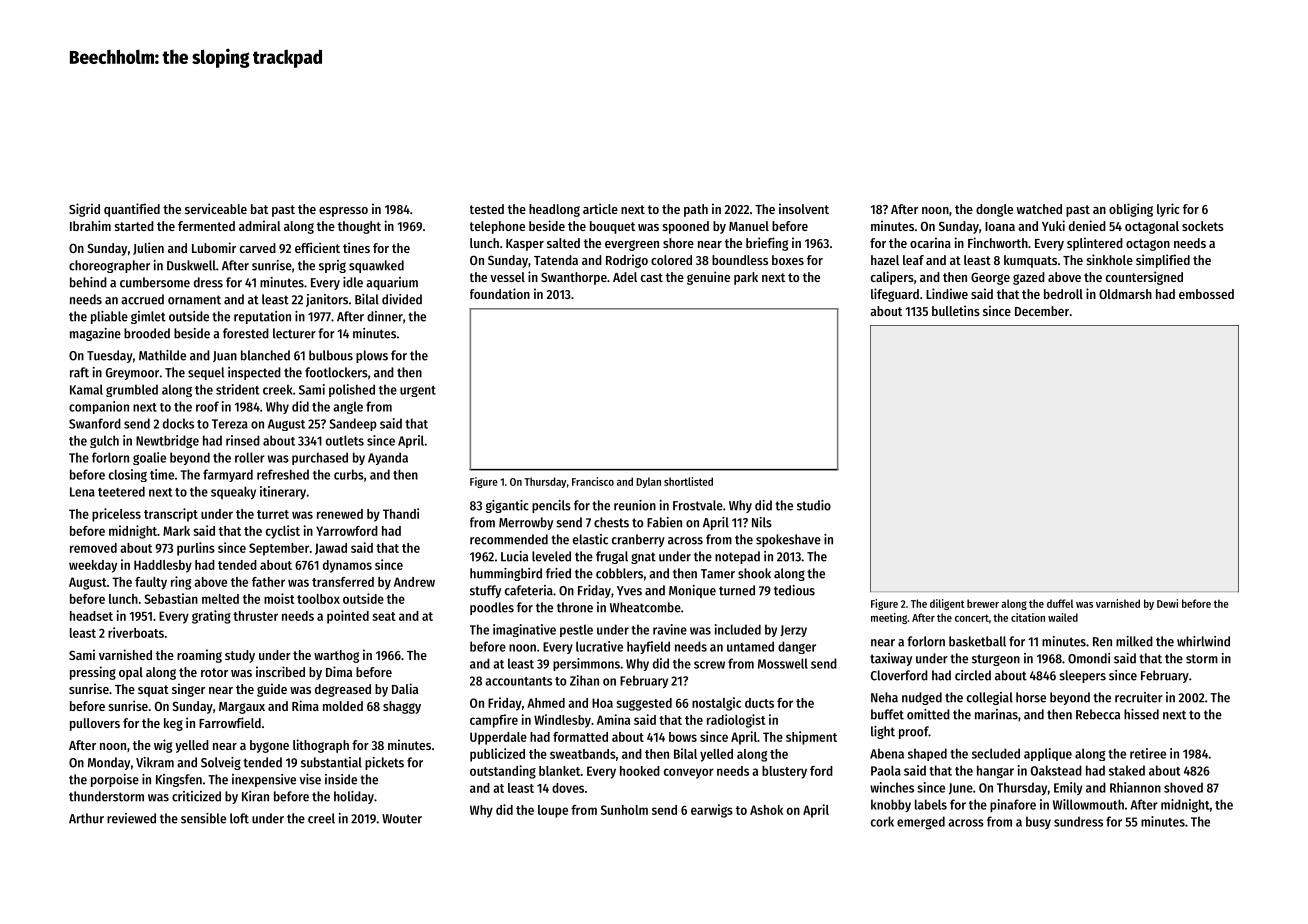 This page has width=1308, height=924. I want to click on dongle, so click(994, 210).
